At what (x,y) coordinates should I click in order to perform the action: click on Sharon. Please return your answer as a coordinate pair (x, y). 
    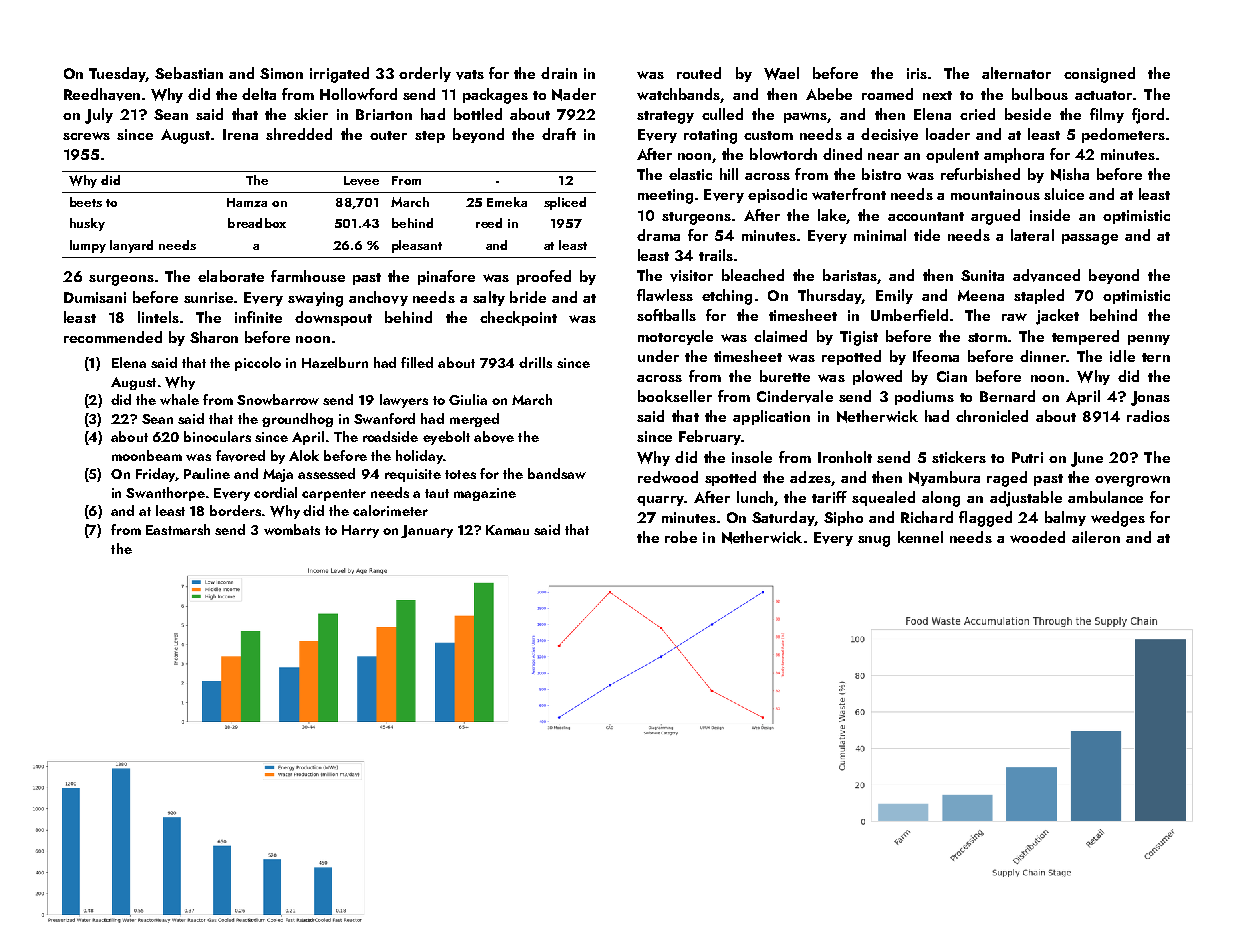
    Looking at the image, I should click on (214, 337).
